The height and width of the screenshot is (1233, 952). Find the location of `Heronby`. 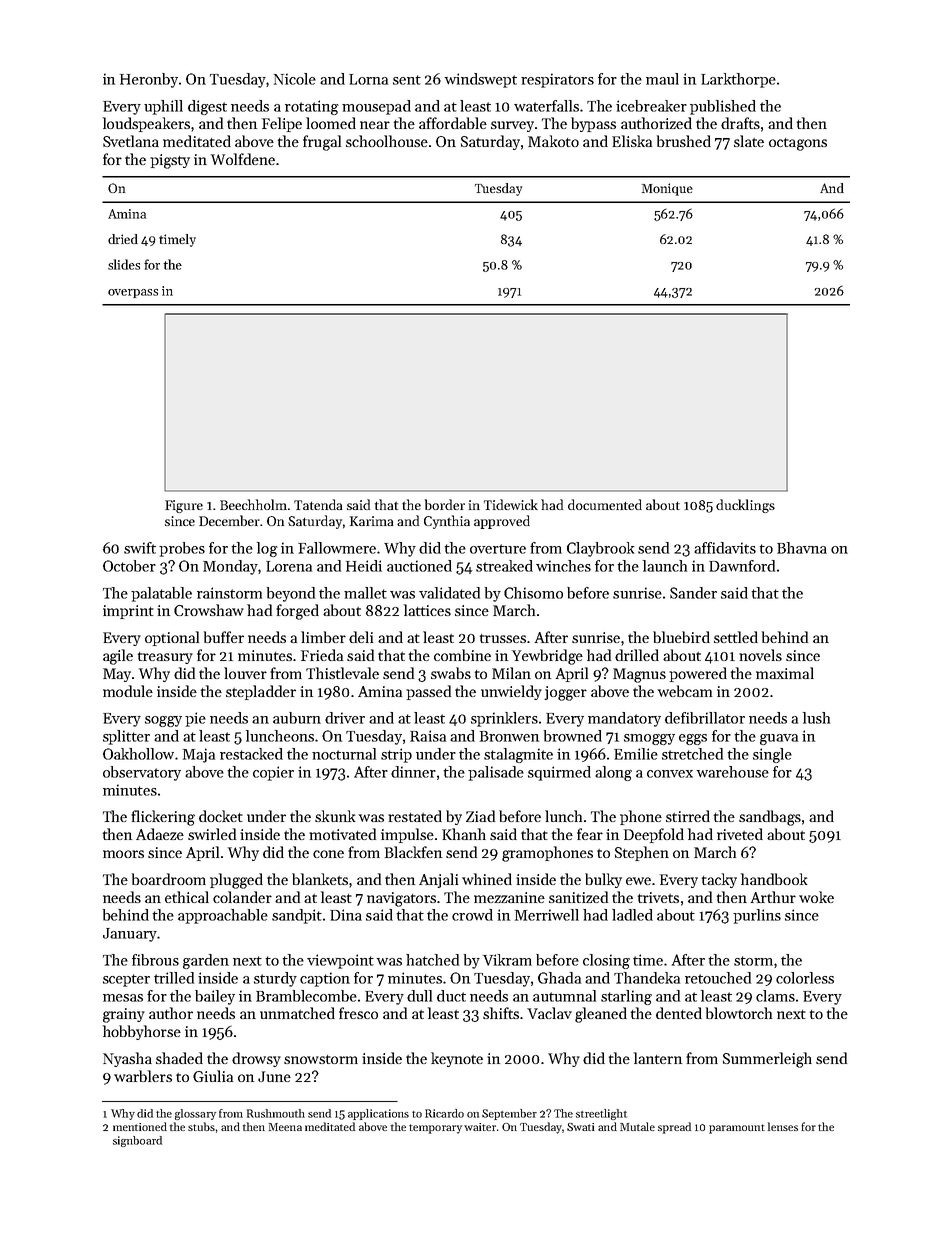

Heronby is located at coordinates (149, 80).
